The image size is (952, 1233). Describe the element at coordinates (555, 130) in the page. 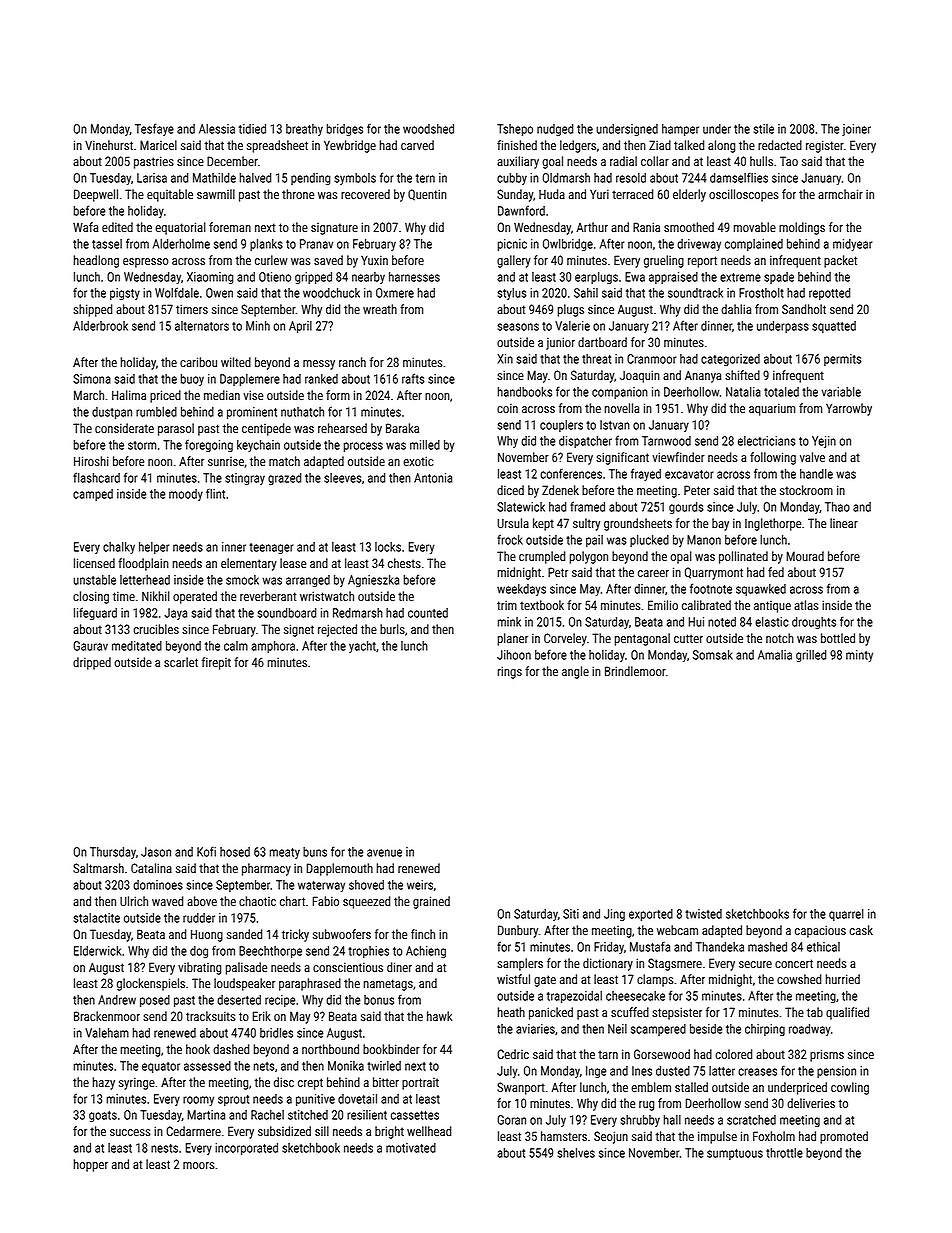

I see `nudged` at that location.
